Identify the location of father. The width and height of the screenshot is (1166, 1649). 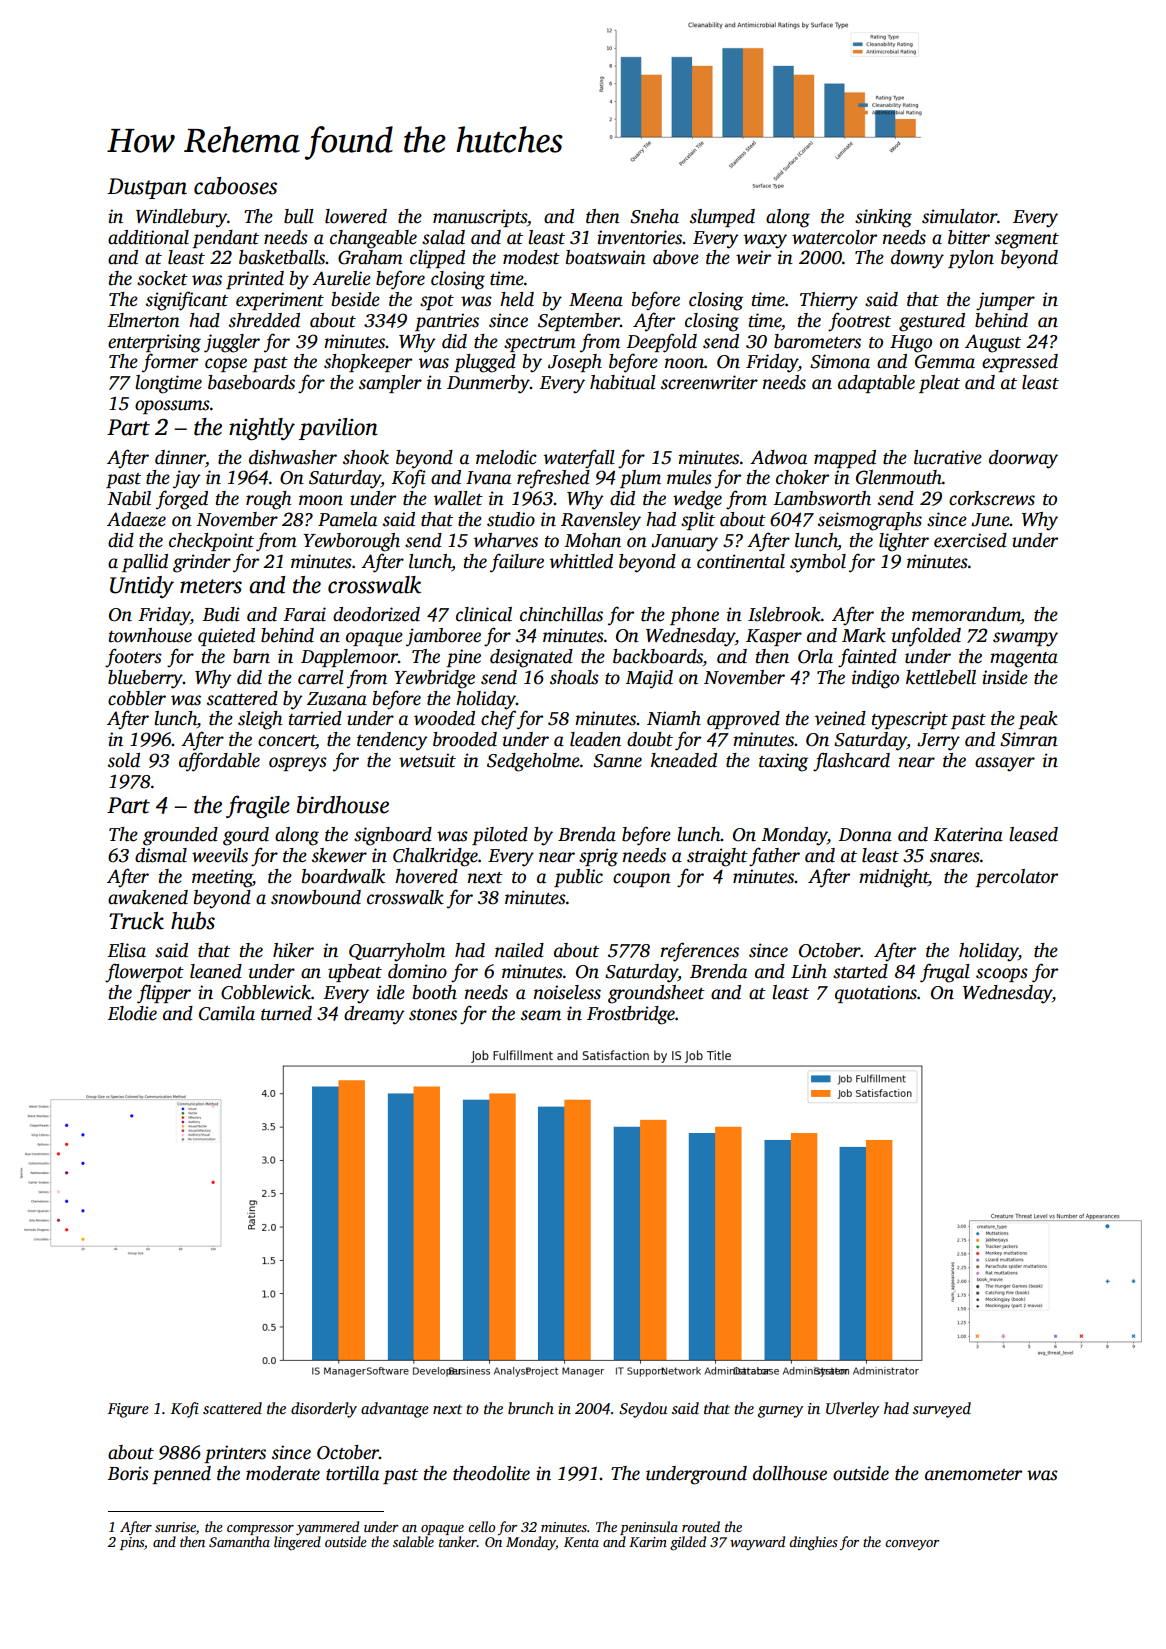
(774, 857).
